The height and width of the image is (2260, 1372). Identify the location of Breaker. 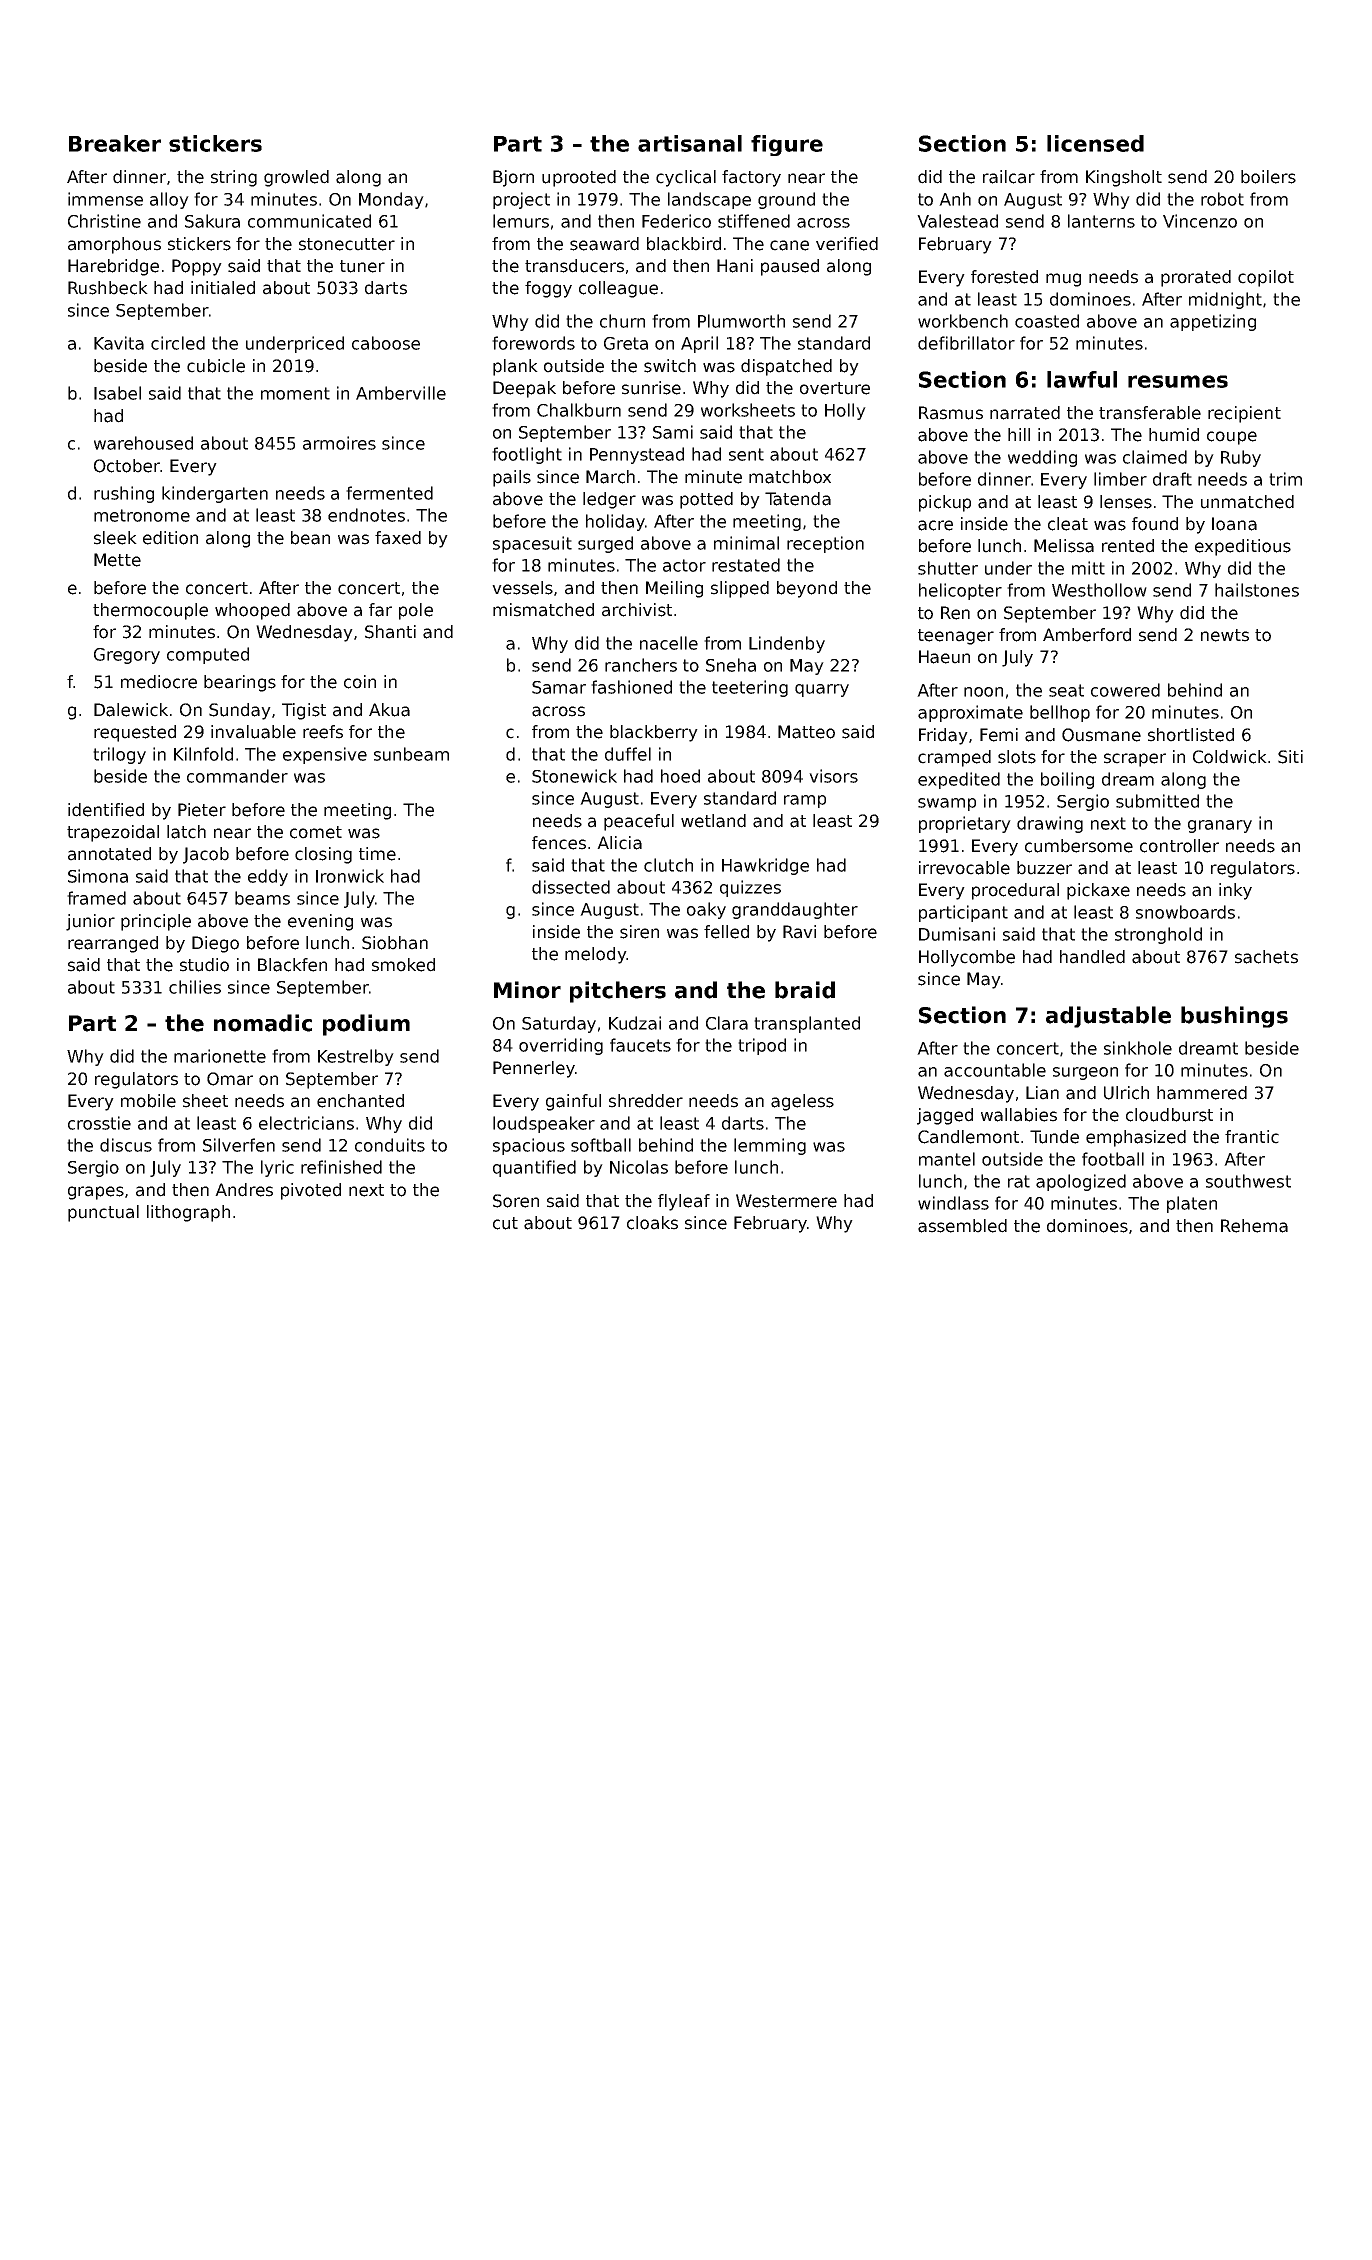
(115, 143).
